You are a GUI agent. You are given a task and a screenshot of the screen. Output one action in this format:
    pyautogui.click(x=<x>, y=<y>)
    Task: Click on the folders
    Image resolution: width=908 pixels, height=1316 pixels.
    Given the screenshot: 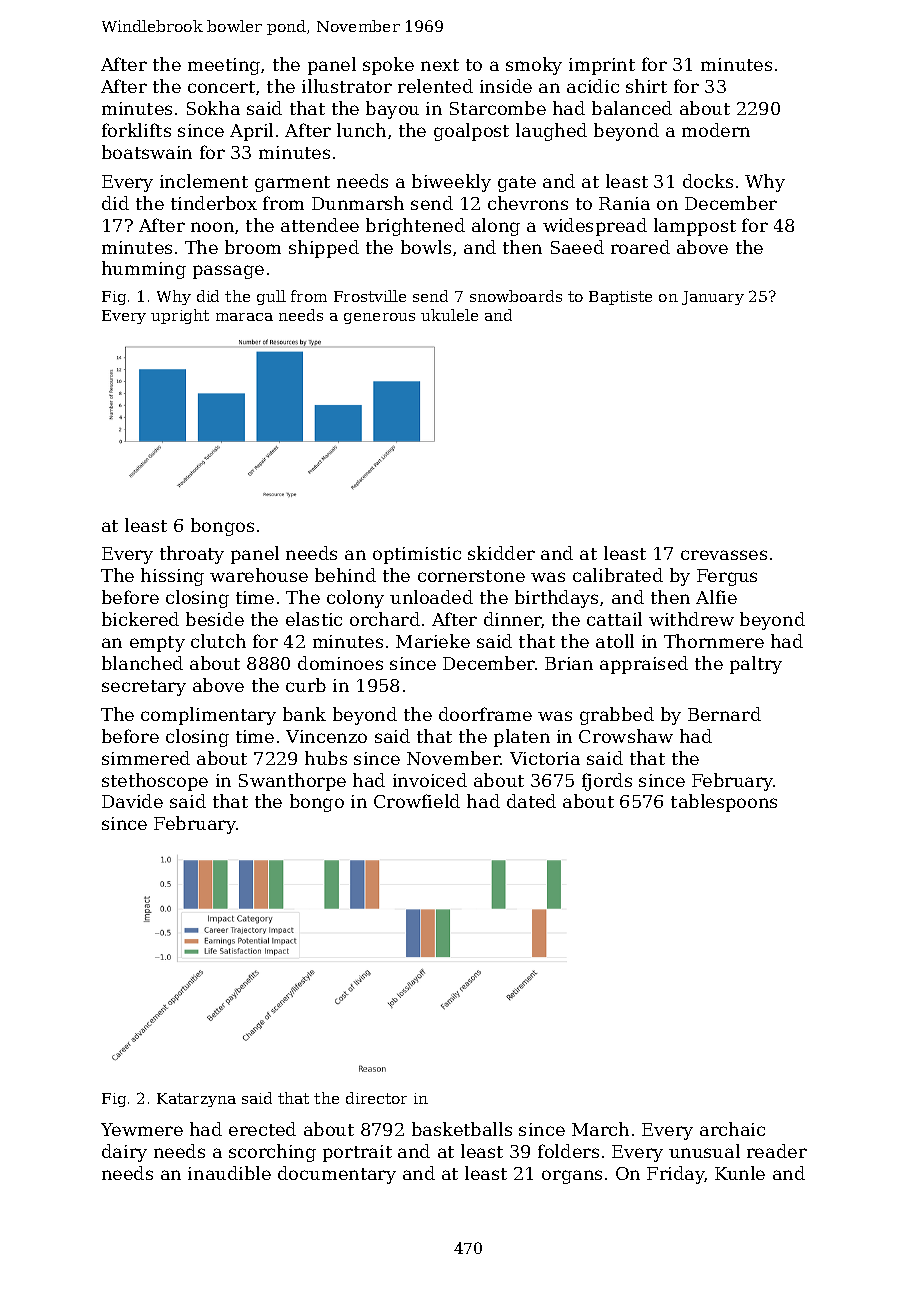 What is the action you would take?
    pyautogui.click(x=568, y=1151)
